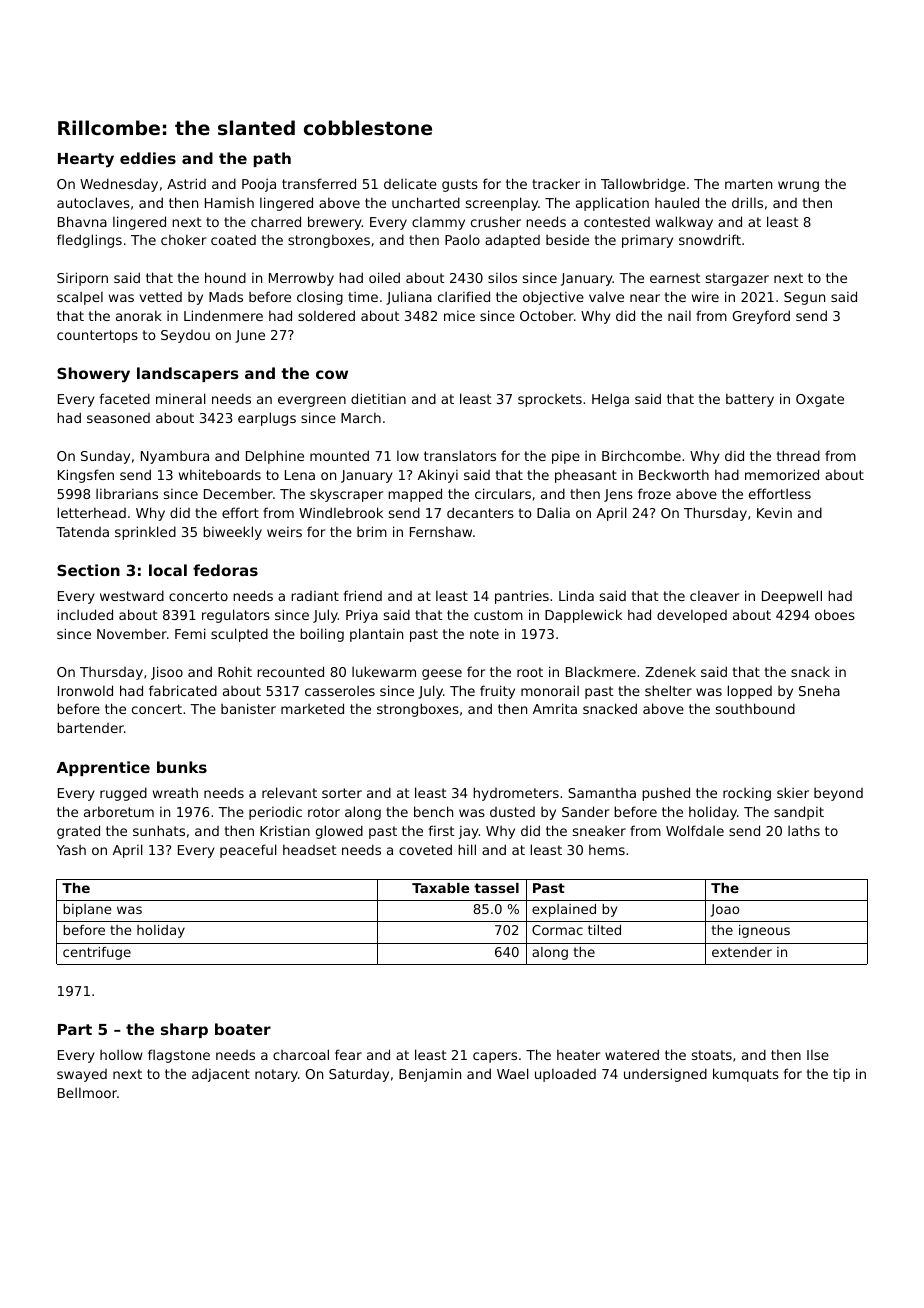 The height and width of the screenshot is (1308, 924). What do you see at coordinates (272, 159) in the screenshot?
I see `path` at bounding box center [272, 159].
